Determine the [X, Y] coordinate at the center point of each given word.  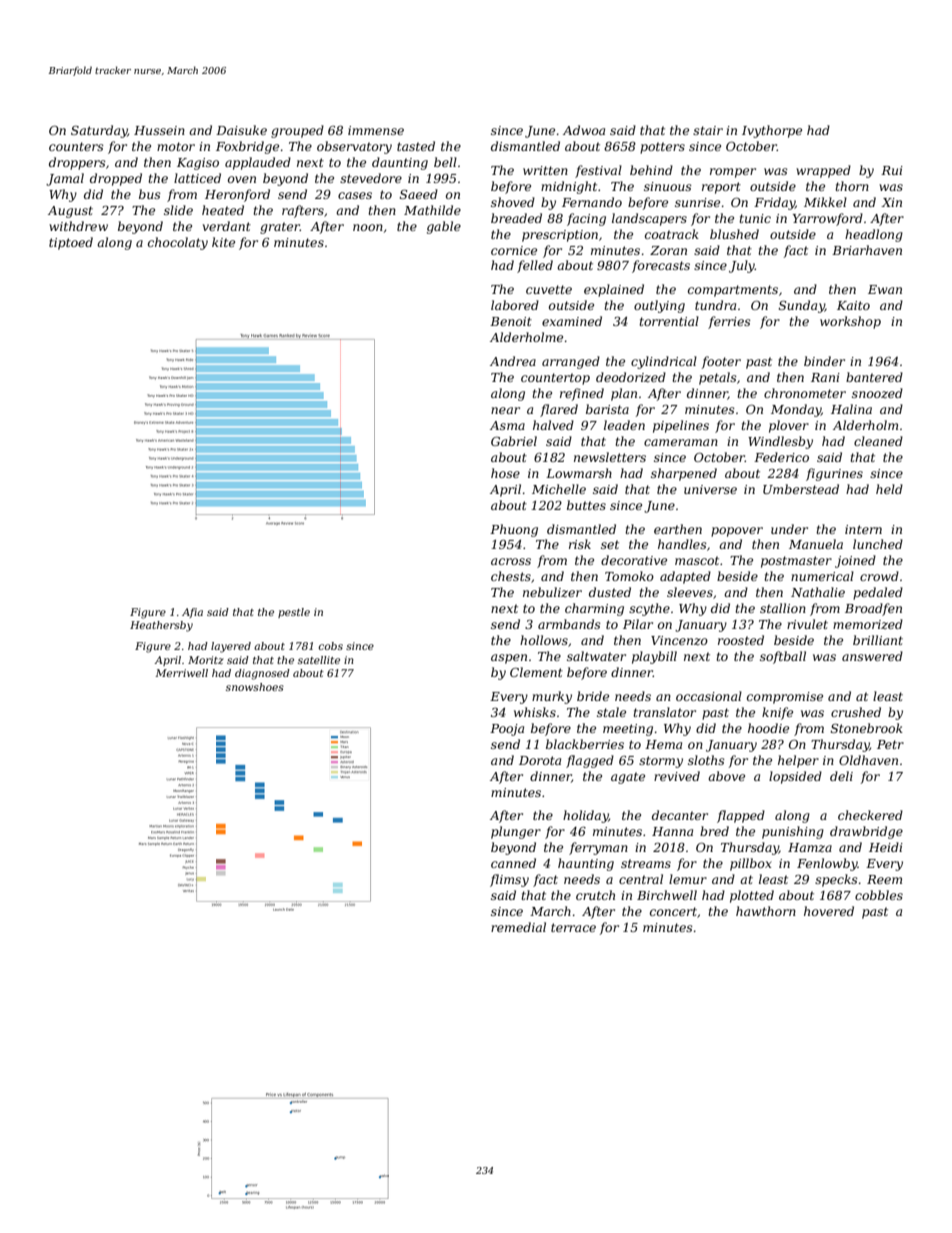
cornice [514, 250]
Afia [192, 613]
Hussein [159, 130]
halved [553, 425]
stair [708, 130]
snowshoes [255, 687]
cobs [330, 646]
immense [376, 130]
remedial [518, 927]
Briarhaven [867, 250]
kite [223, 242]
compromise [785, 698]
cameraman [681, 442]
